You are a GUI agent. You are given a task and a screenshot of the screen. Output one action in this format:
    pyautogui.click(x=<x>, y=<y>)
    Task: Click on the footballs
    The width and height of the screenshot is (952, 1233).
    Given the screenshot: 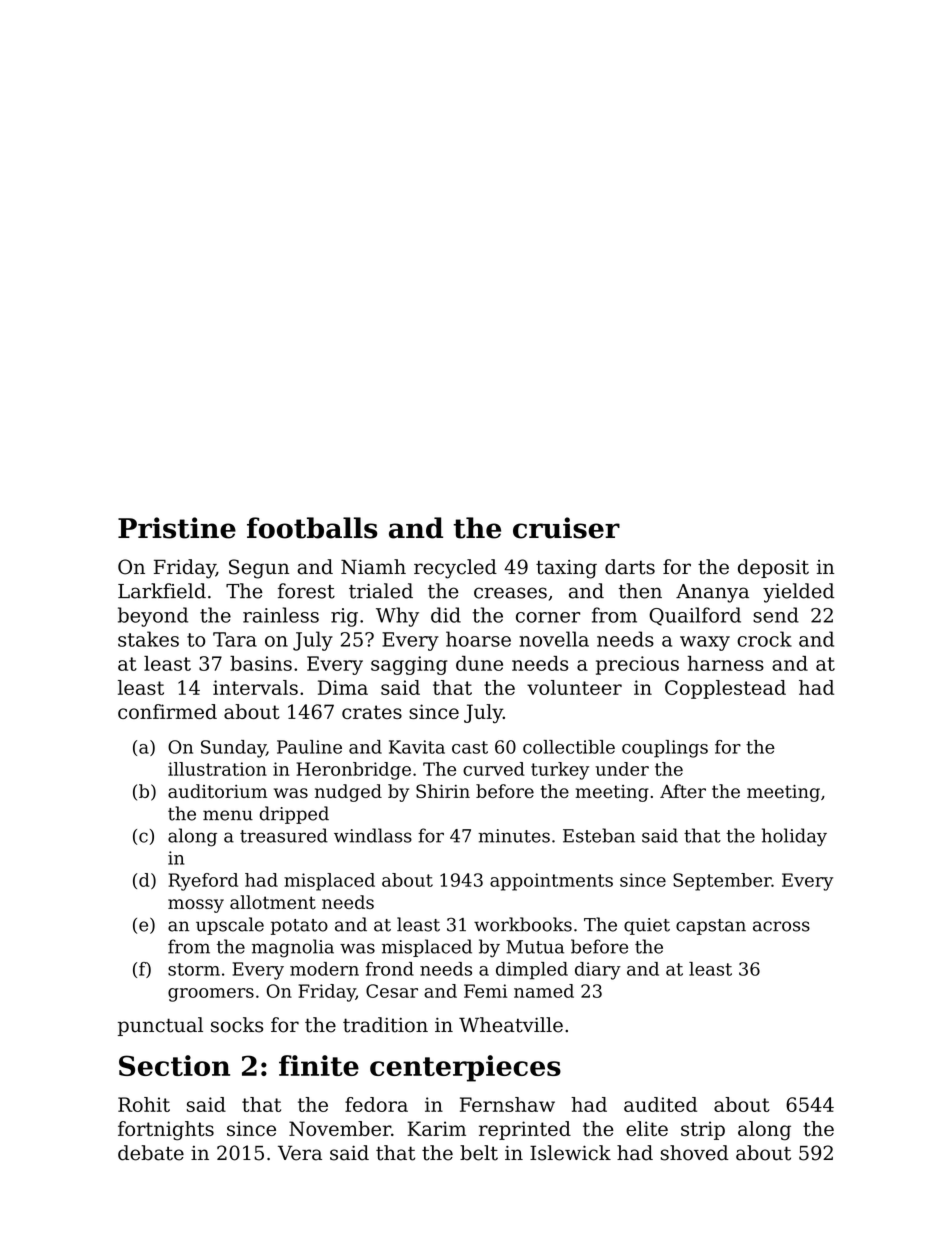 What is the action you would take?
    pyautogui.click(x=312, y=528)
